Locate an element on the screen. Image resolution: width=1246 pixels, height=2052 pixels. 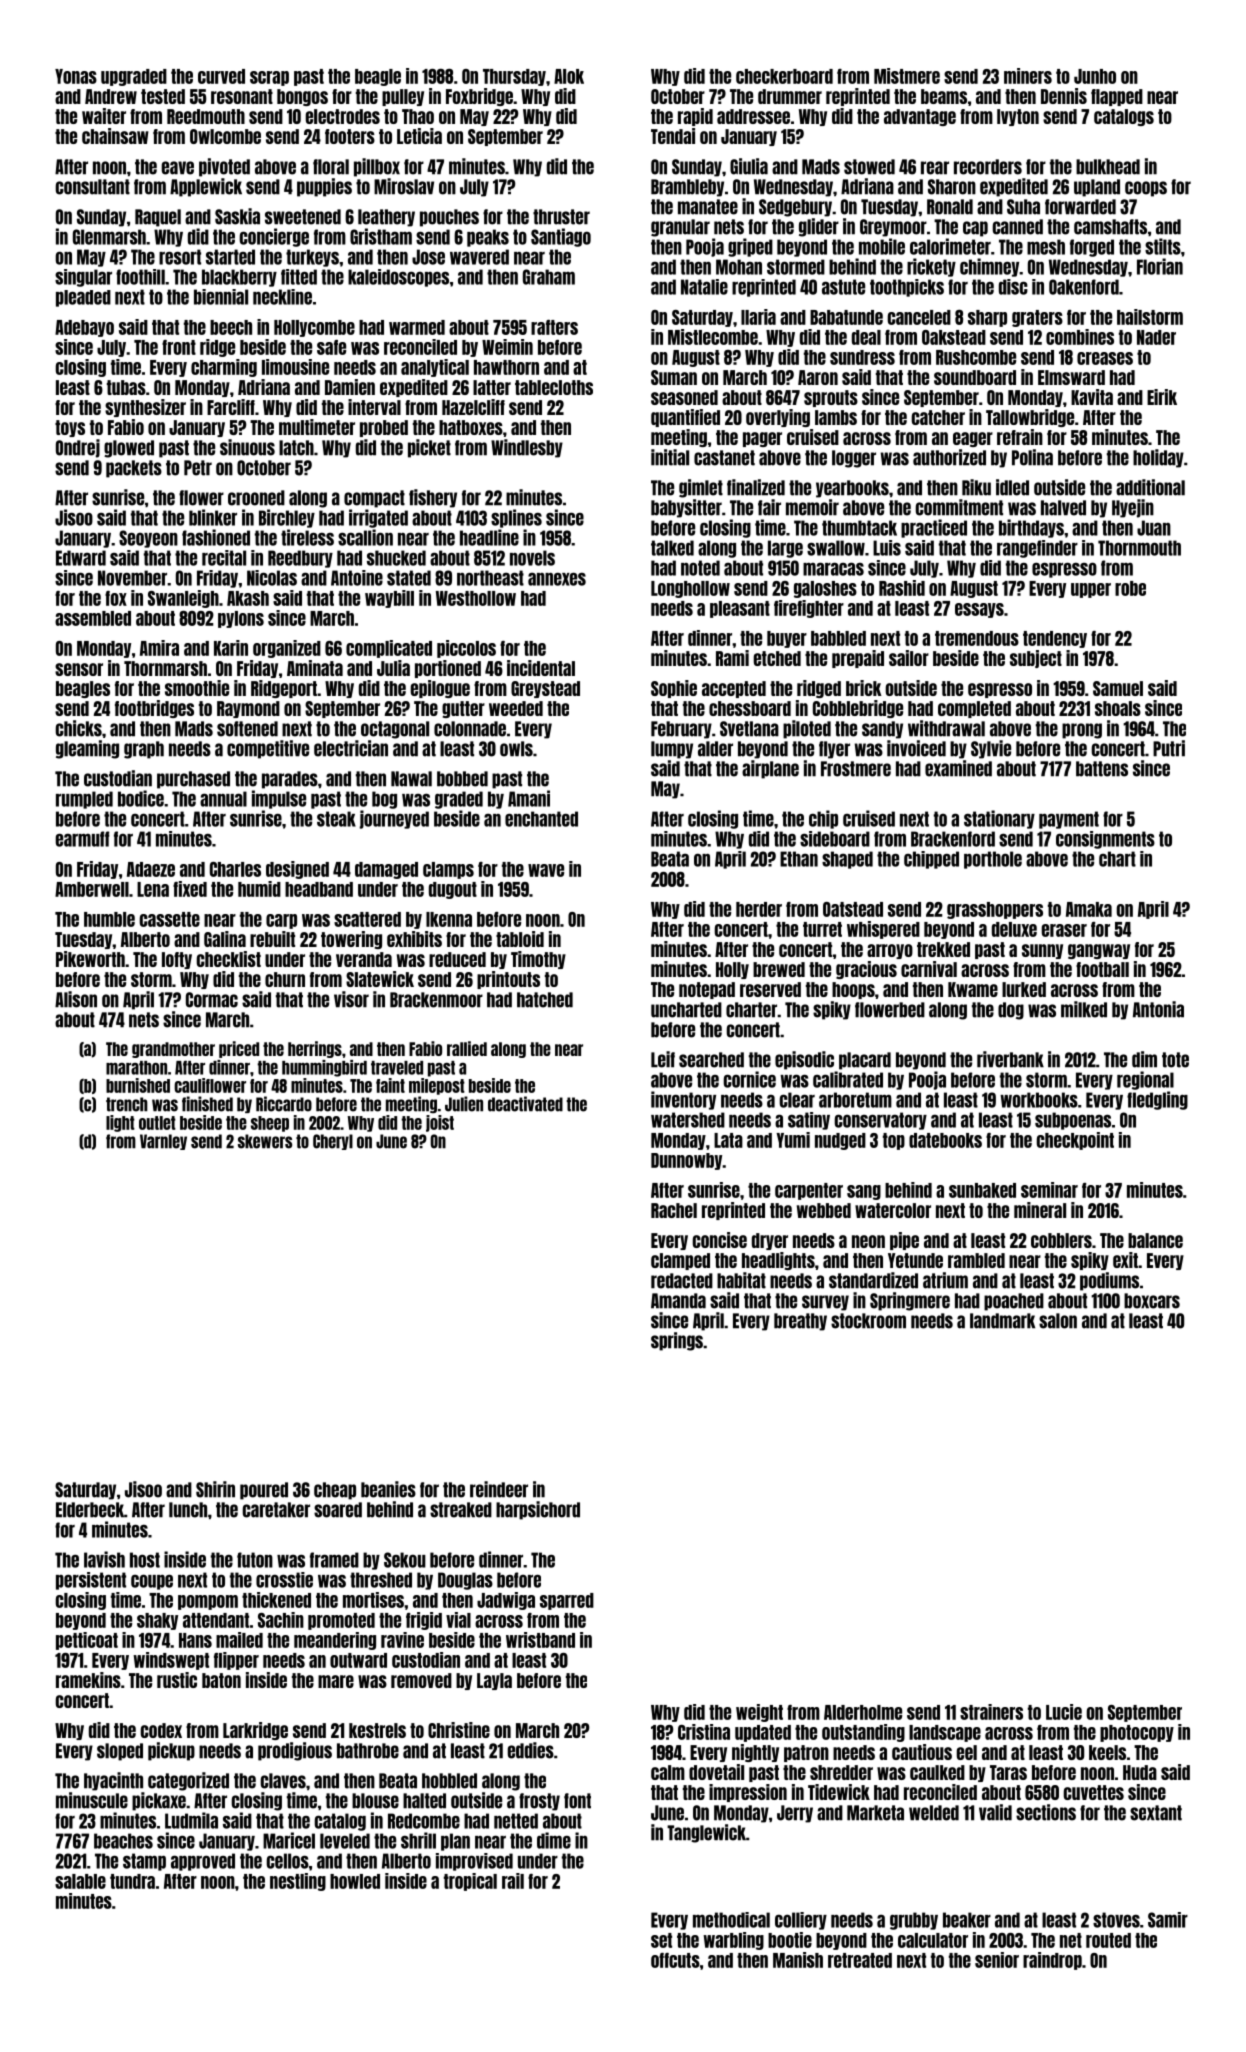
sunbaked is located at coordinates (982, 1190).
